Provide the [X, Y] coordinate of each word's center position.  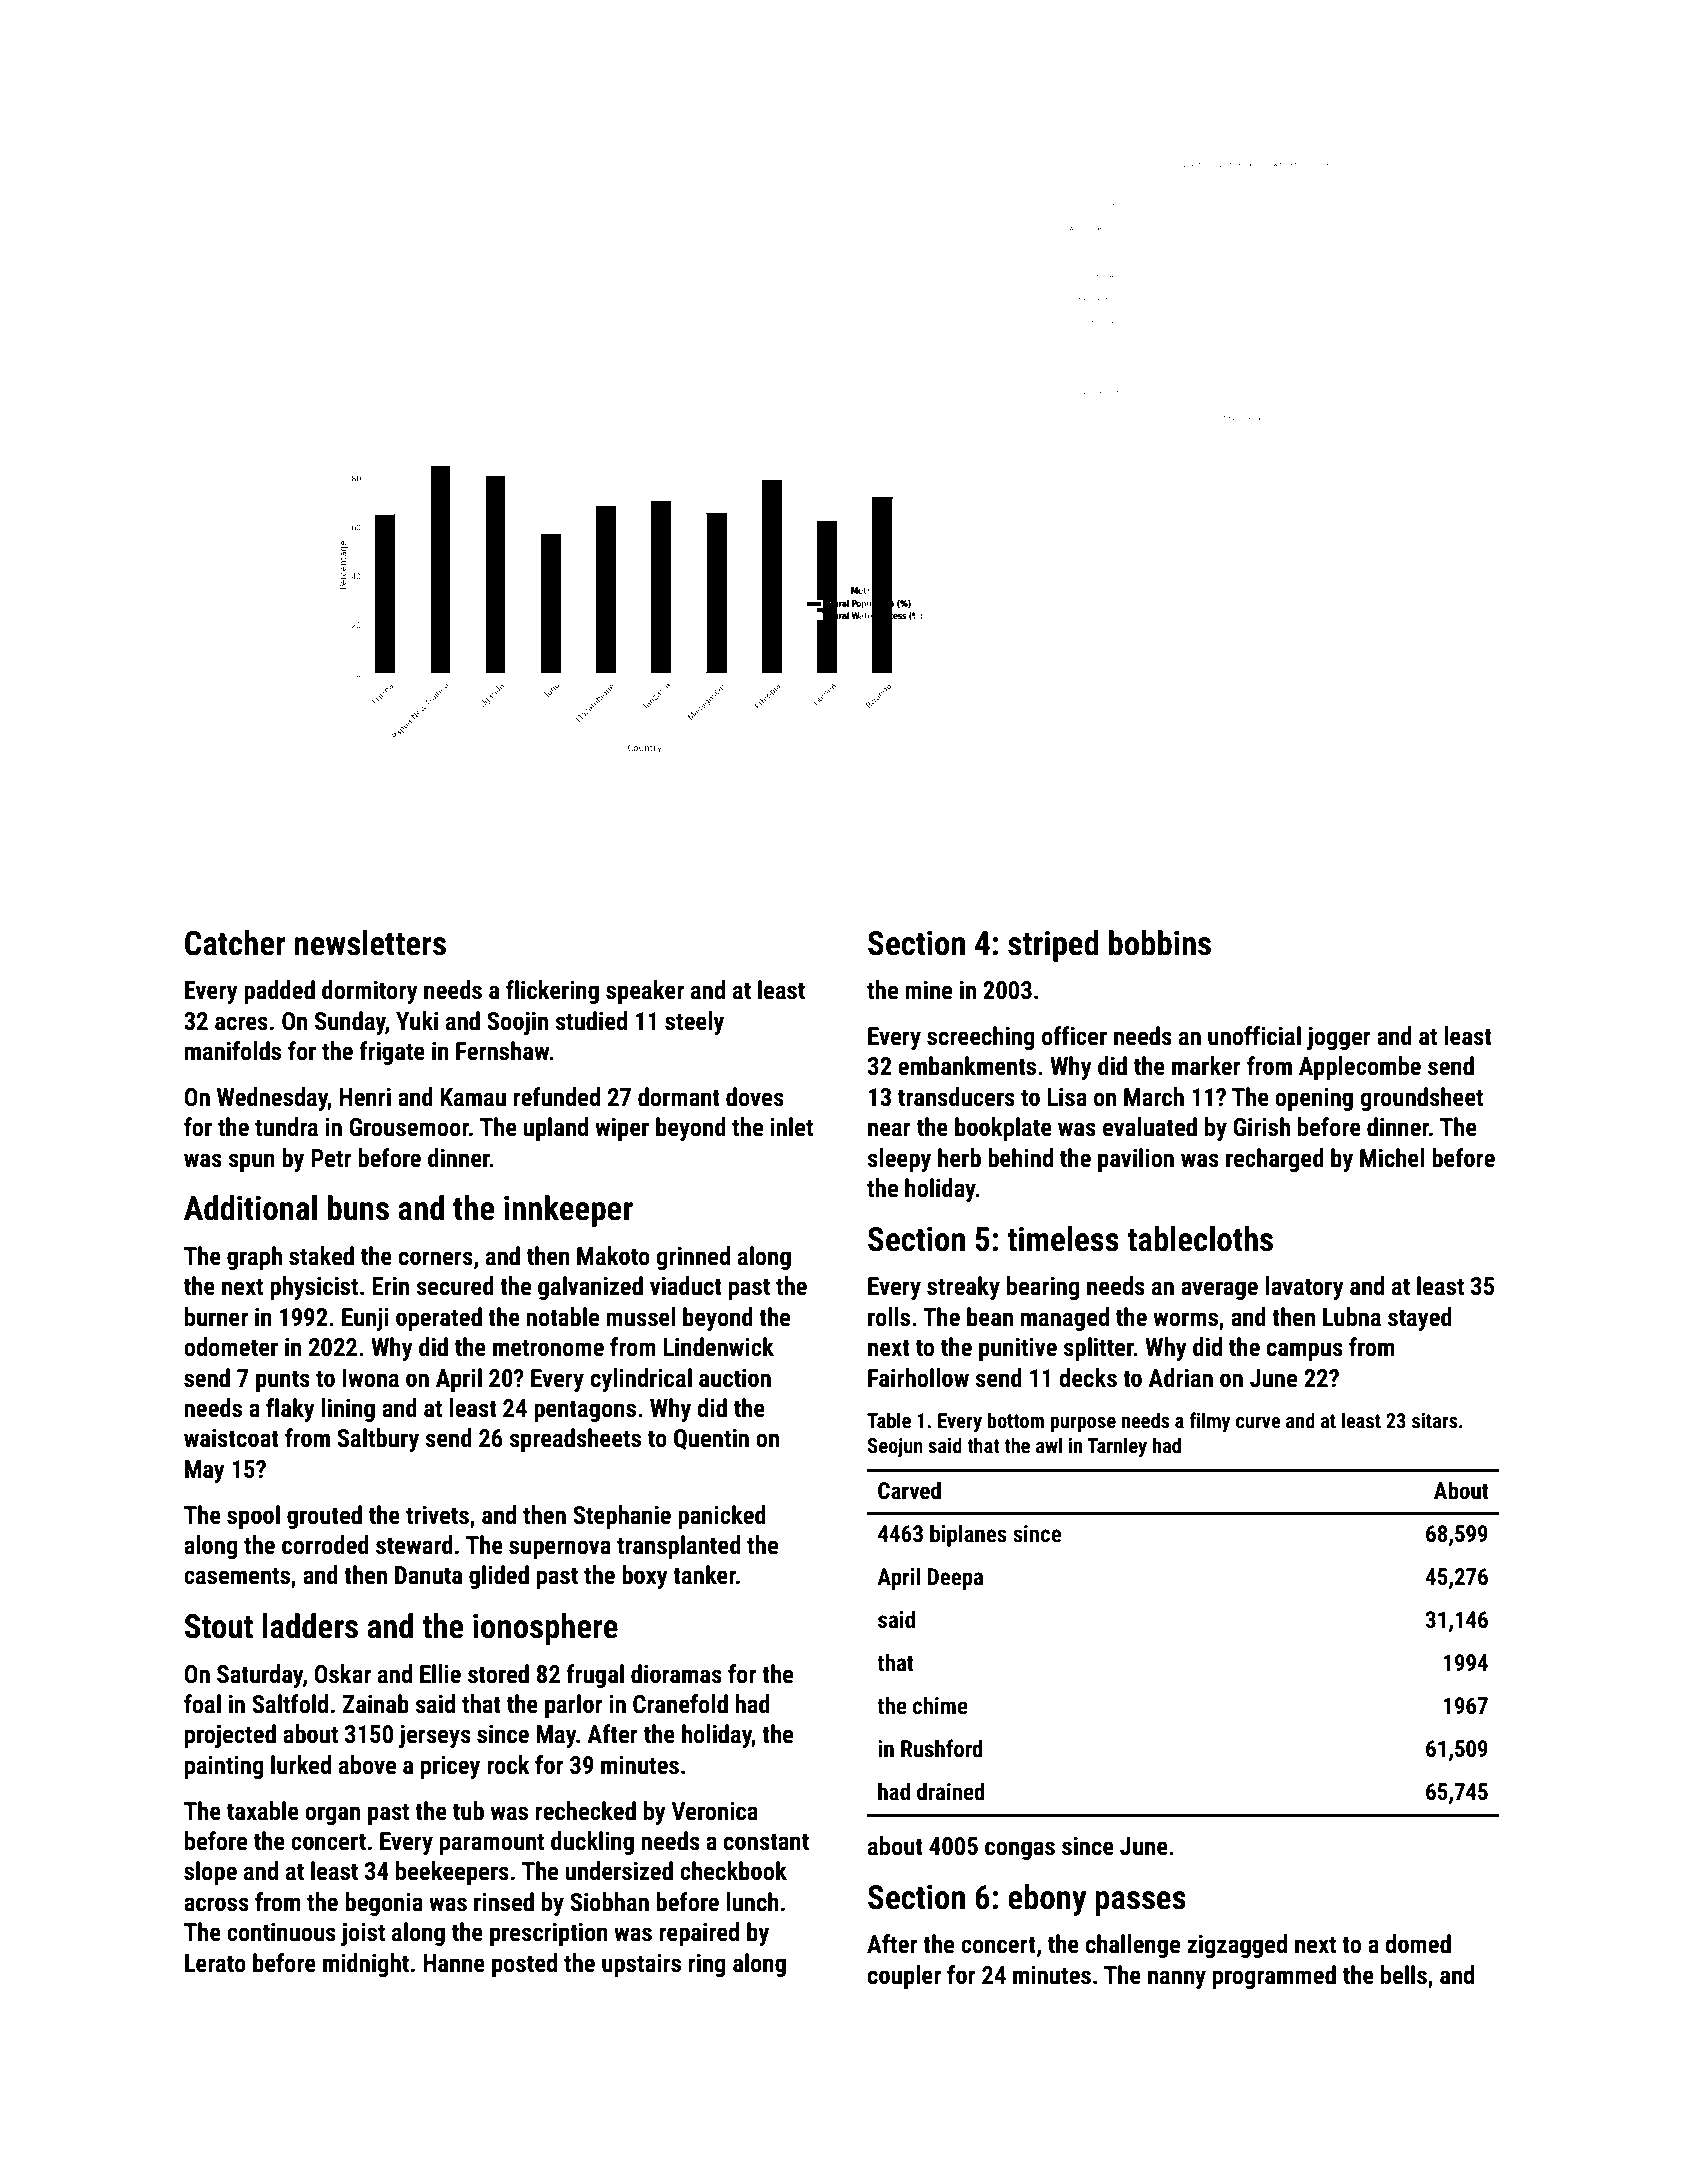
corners [436, 1258]
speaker [645, 992]
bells [1404, 1975]
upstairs [641, 1965]
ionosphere [545, 1629]
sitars [1435, 1420]
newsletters [370, 943]
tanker [704, 1575]
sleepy [899, 1160]
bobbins [1160, 943]
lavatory [1304, 1288]
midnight [366, 1965]
